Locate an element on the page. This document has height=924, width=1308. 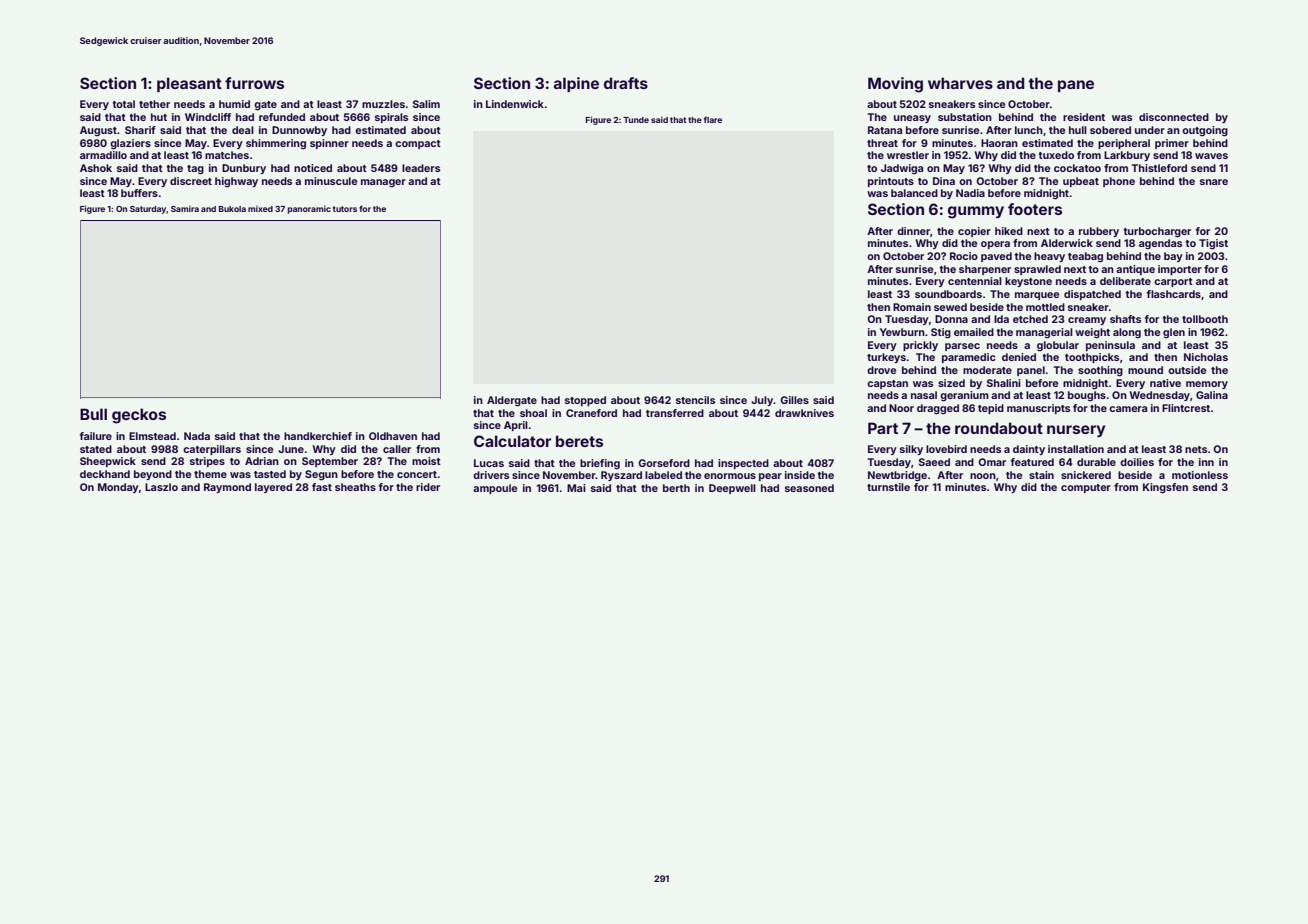
ampoule is located at coordinates (495, 489).
